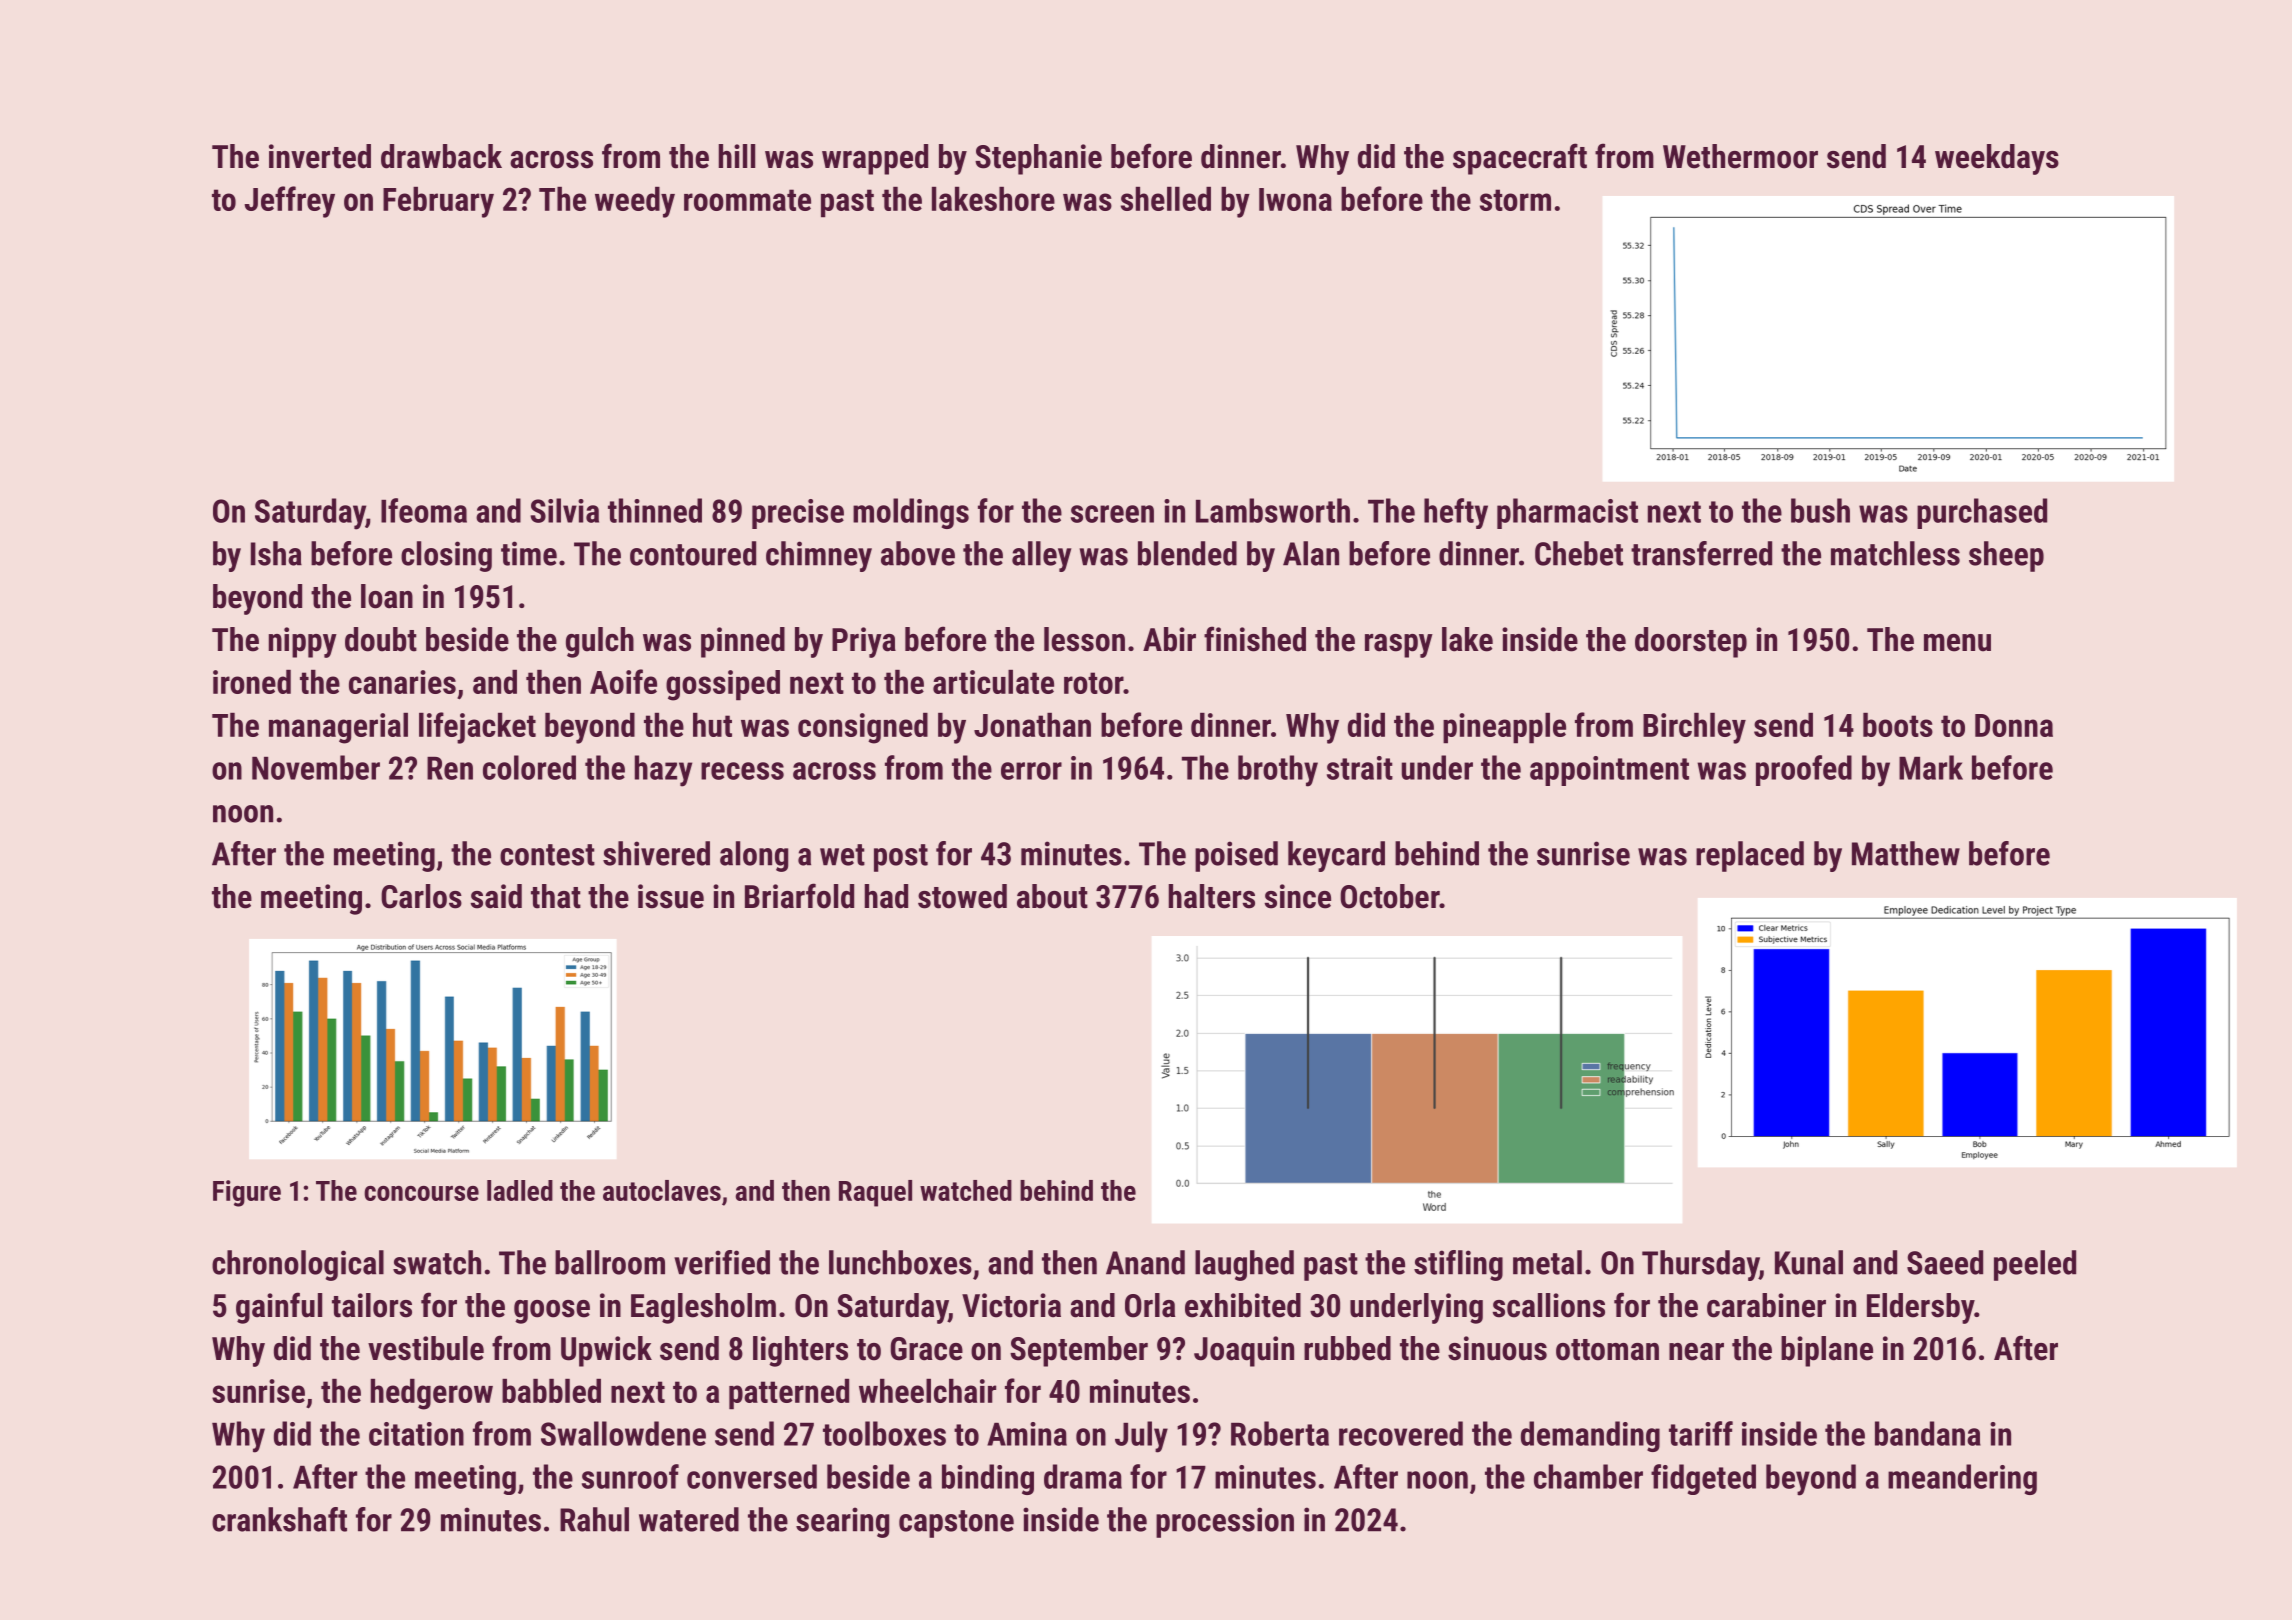 This screenshot has height=1620, width=2292. What do you see at coordinates (424, 510) in the screenshot?
I see `Ifeoma` at bounding box center [424, 510].
